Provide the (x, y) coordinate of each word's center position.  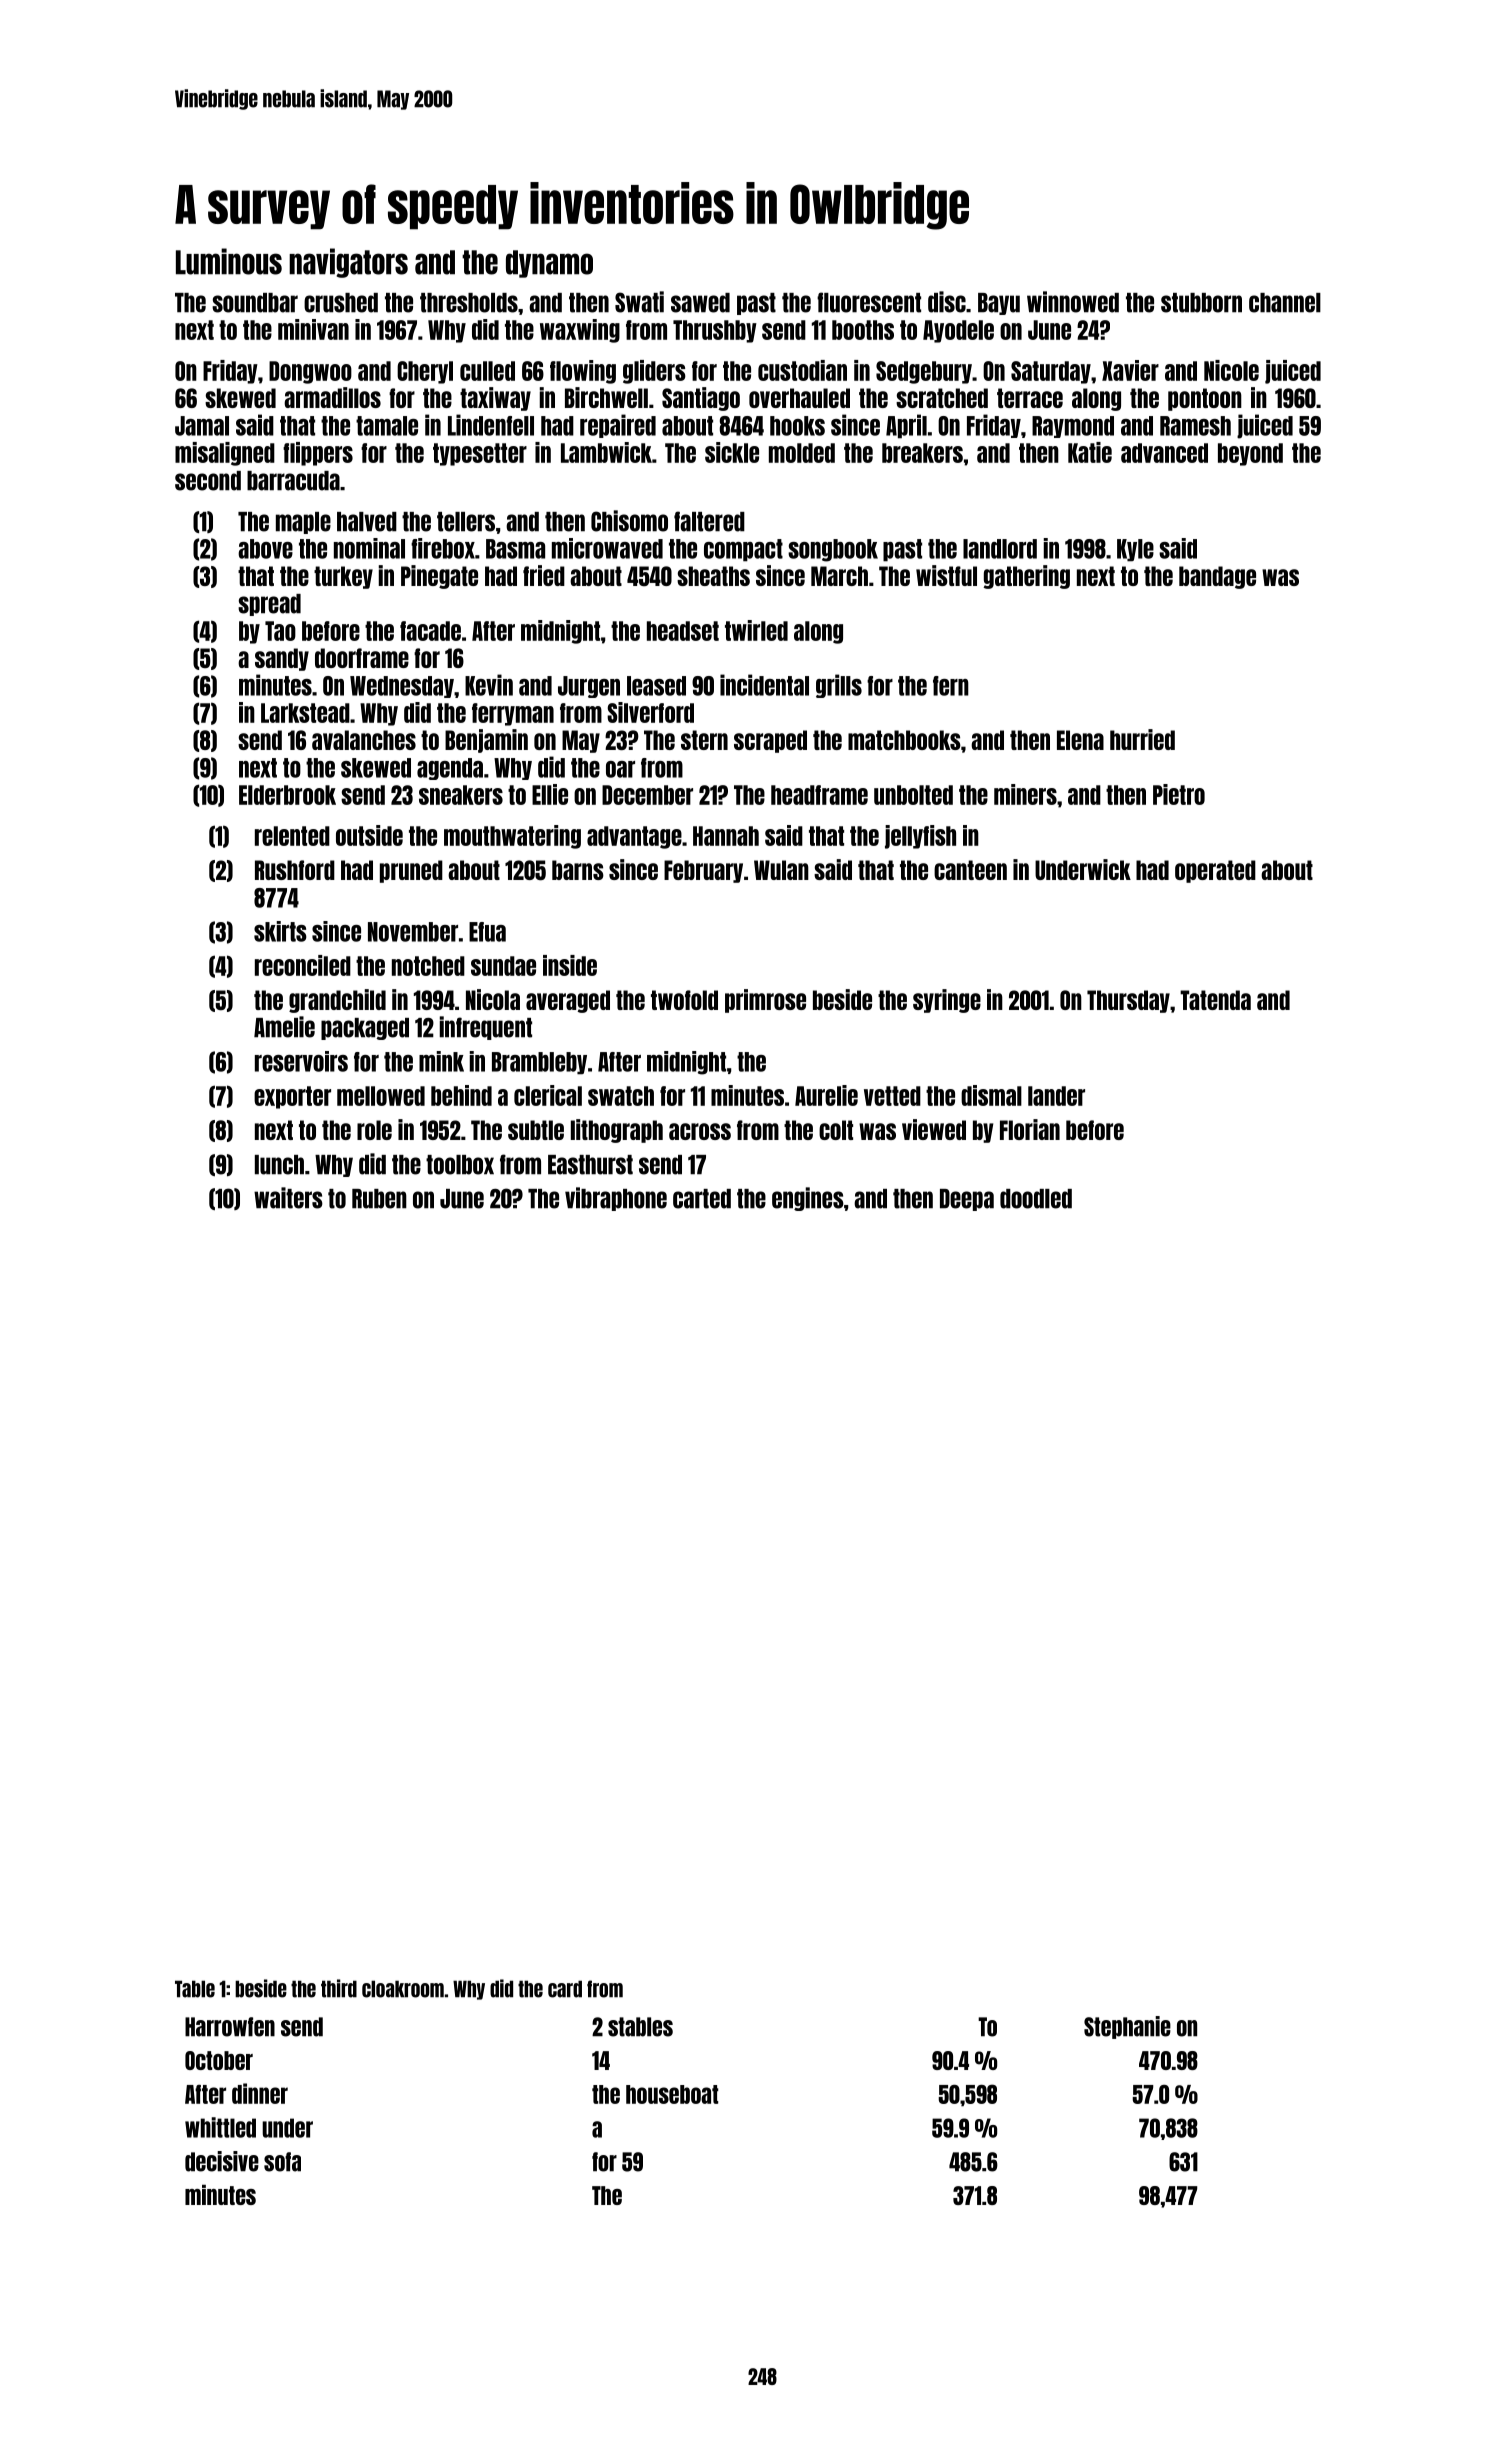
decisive (222, 2161)
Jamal (202, 426)
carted (702, 1199)
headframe (819, 795)
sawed (700, 303)
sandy (282, 659)
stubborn (1201, 303)
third (339, 1988)
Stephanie (1127, 2027)
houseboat (672, 2094)
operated (1215, 871)
